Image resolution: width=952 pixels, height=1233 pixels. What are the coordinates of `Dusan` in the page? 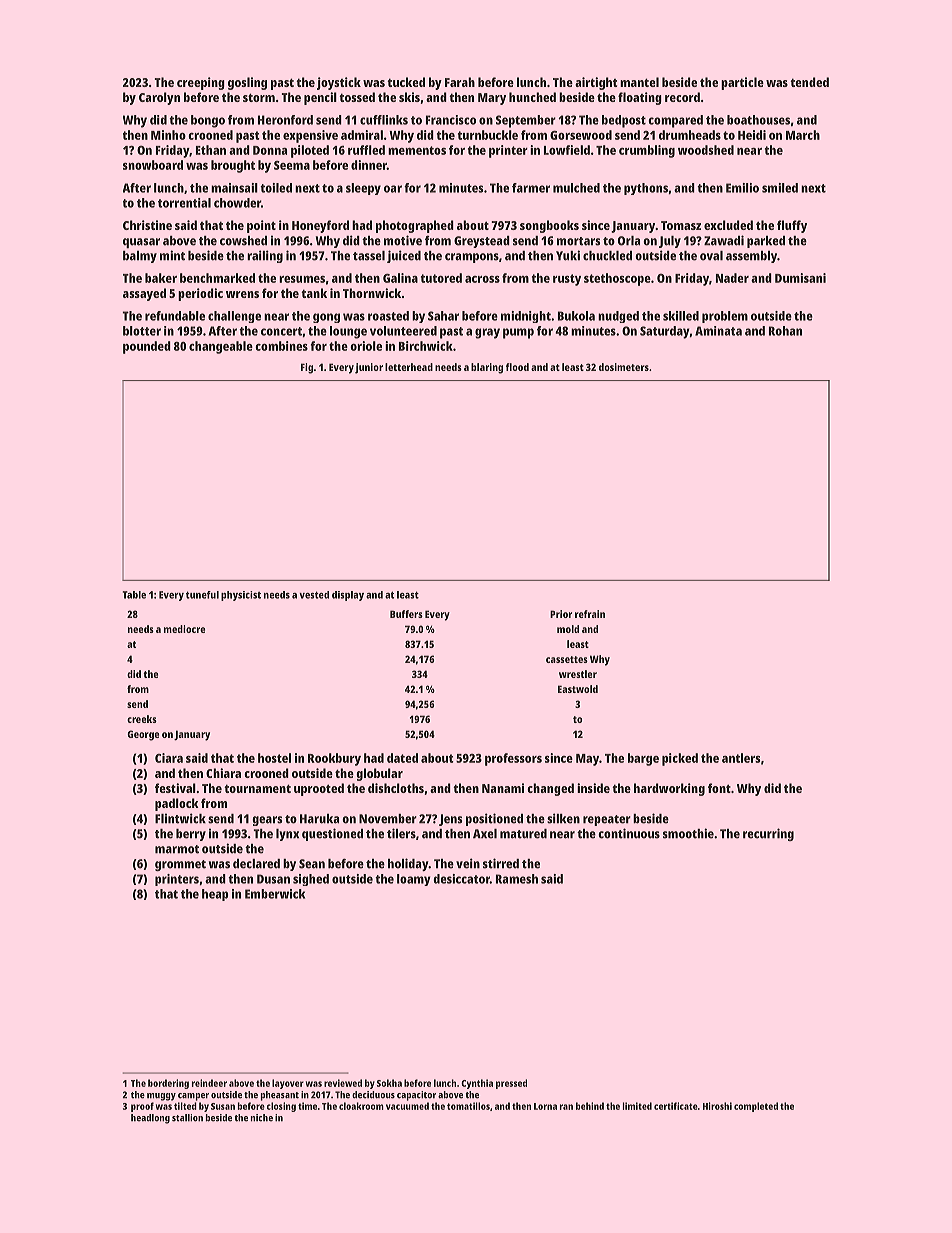 It's located at (273, 879).
